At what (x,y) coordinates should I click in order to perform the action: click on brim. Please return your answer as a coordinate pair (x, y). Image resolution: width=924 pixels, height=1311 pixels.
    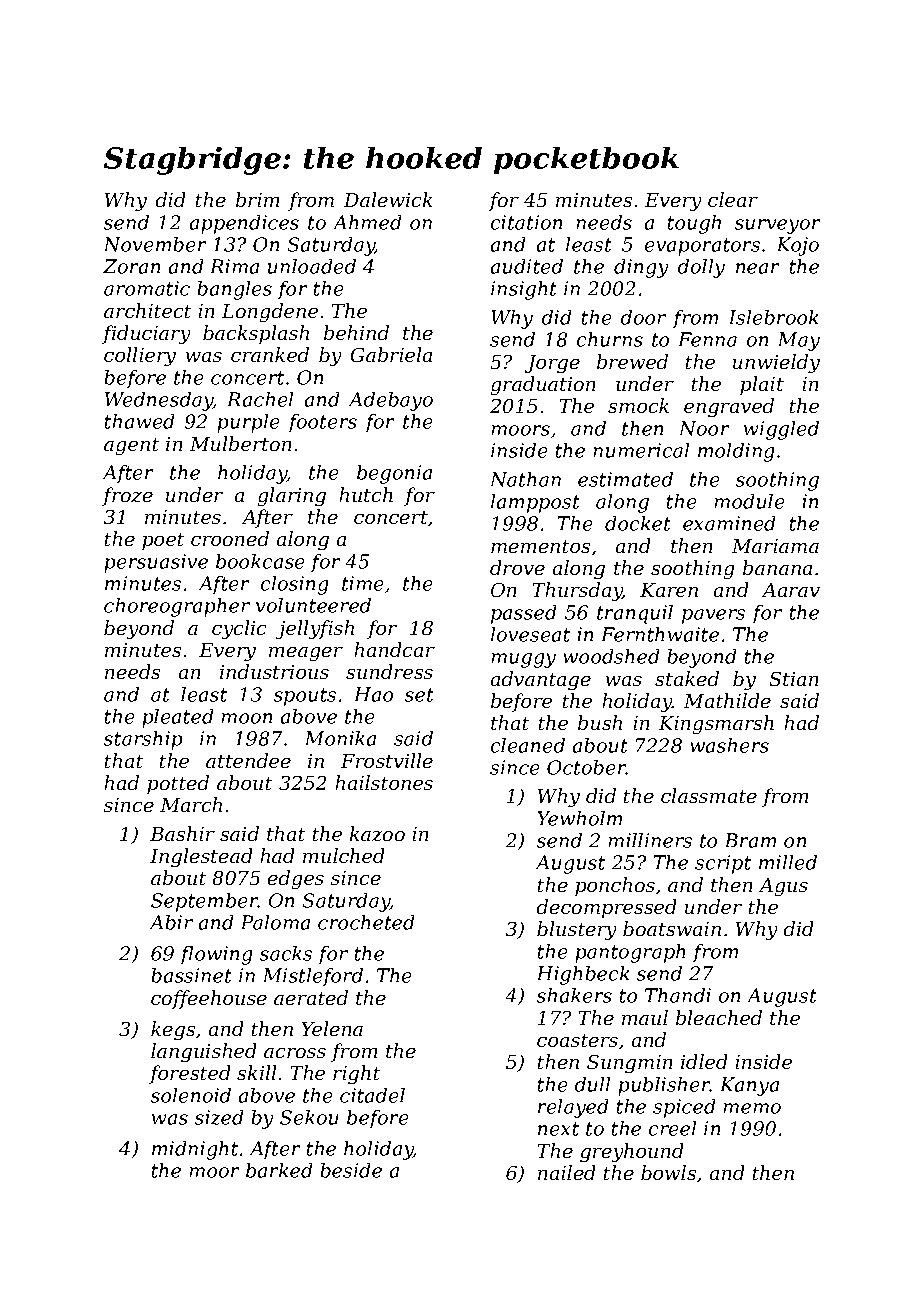
    Looking at the image, I should click on (258, 199).
